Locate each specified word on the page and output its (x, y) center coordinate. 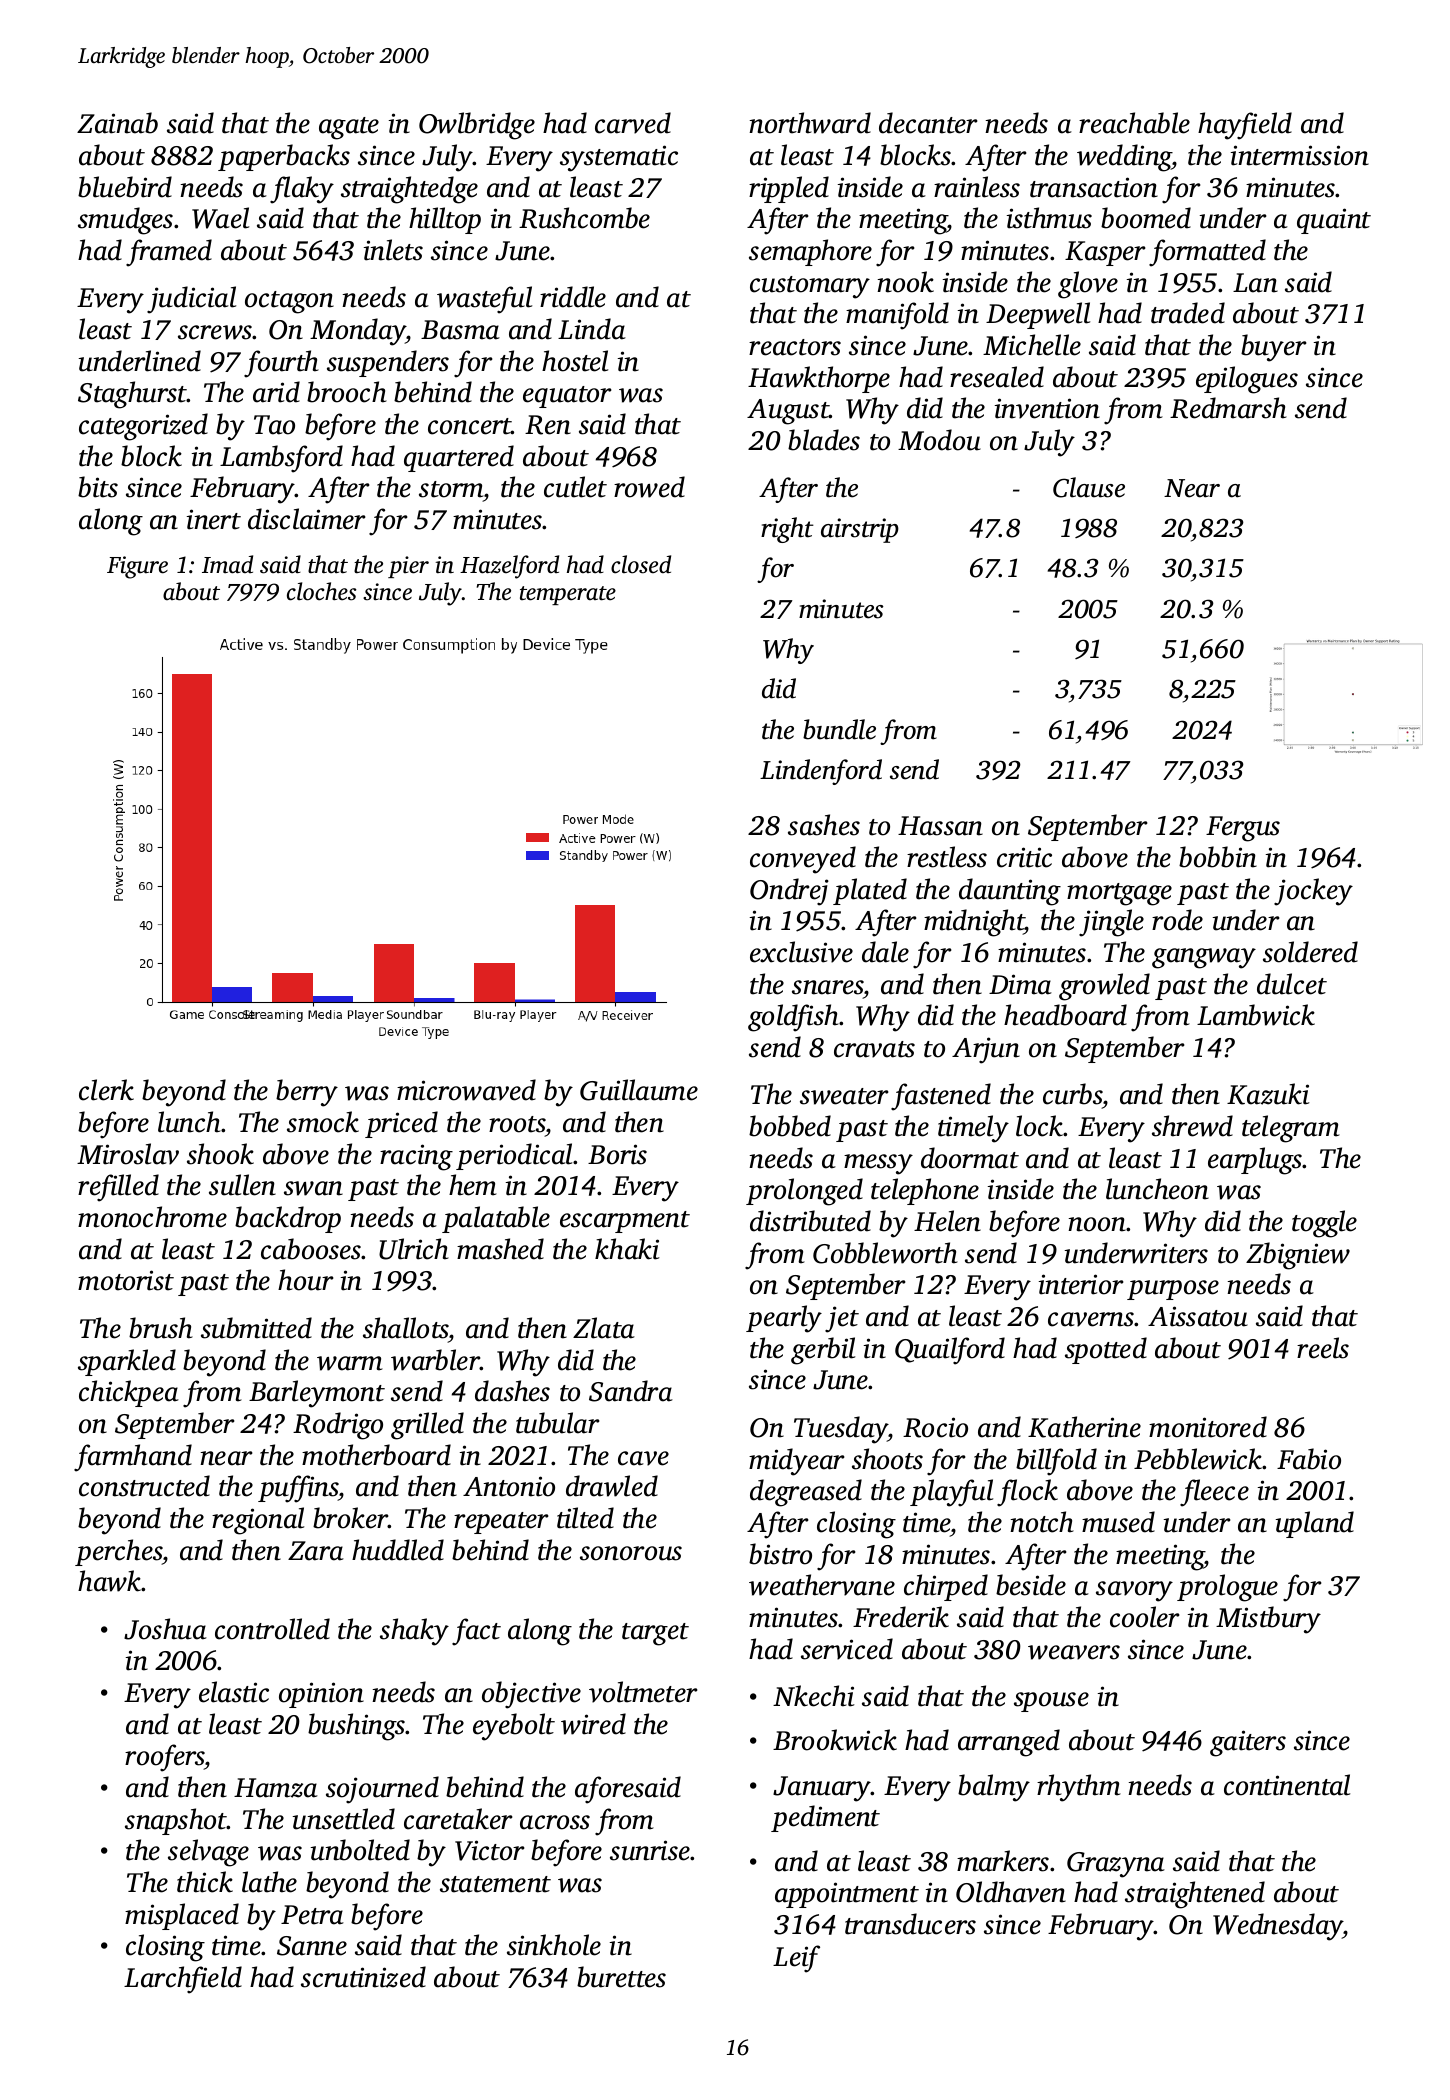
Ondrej (789, 892)
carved (633, 123)
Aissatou (1198, 1316)
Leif (796, 1959)
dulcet (1292, 984)
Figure (137, 567)
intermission (1300, 155)
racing (416, 1157)
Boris (617, 1154)
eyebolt (514, 1727)
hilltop (445, 220)
